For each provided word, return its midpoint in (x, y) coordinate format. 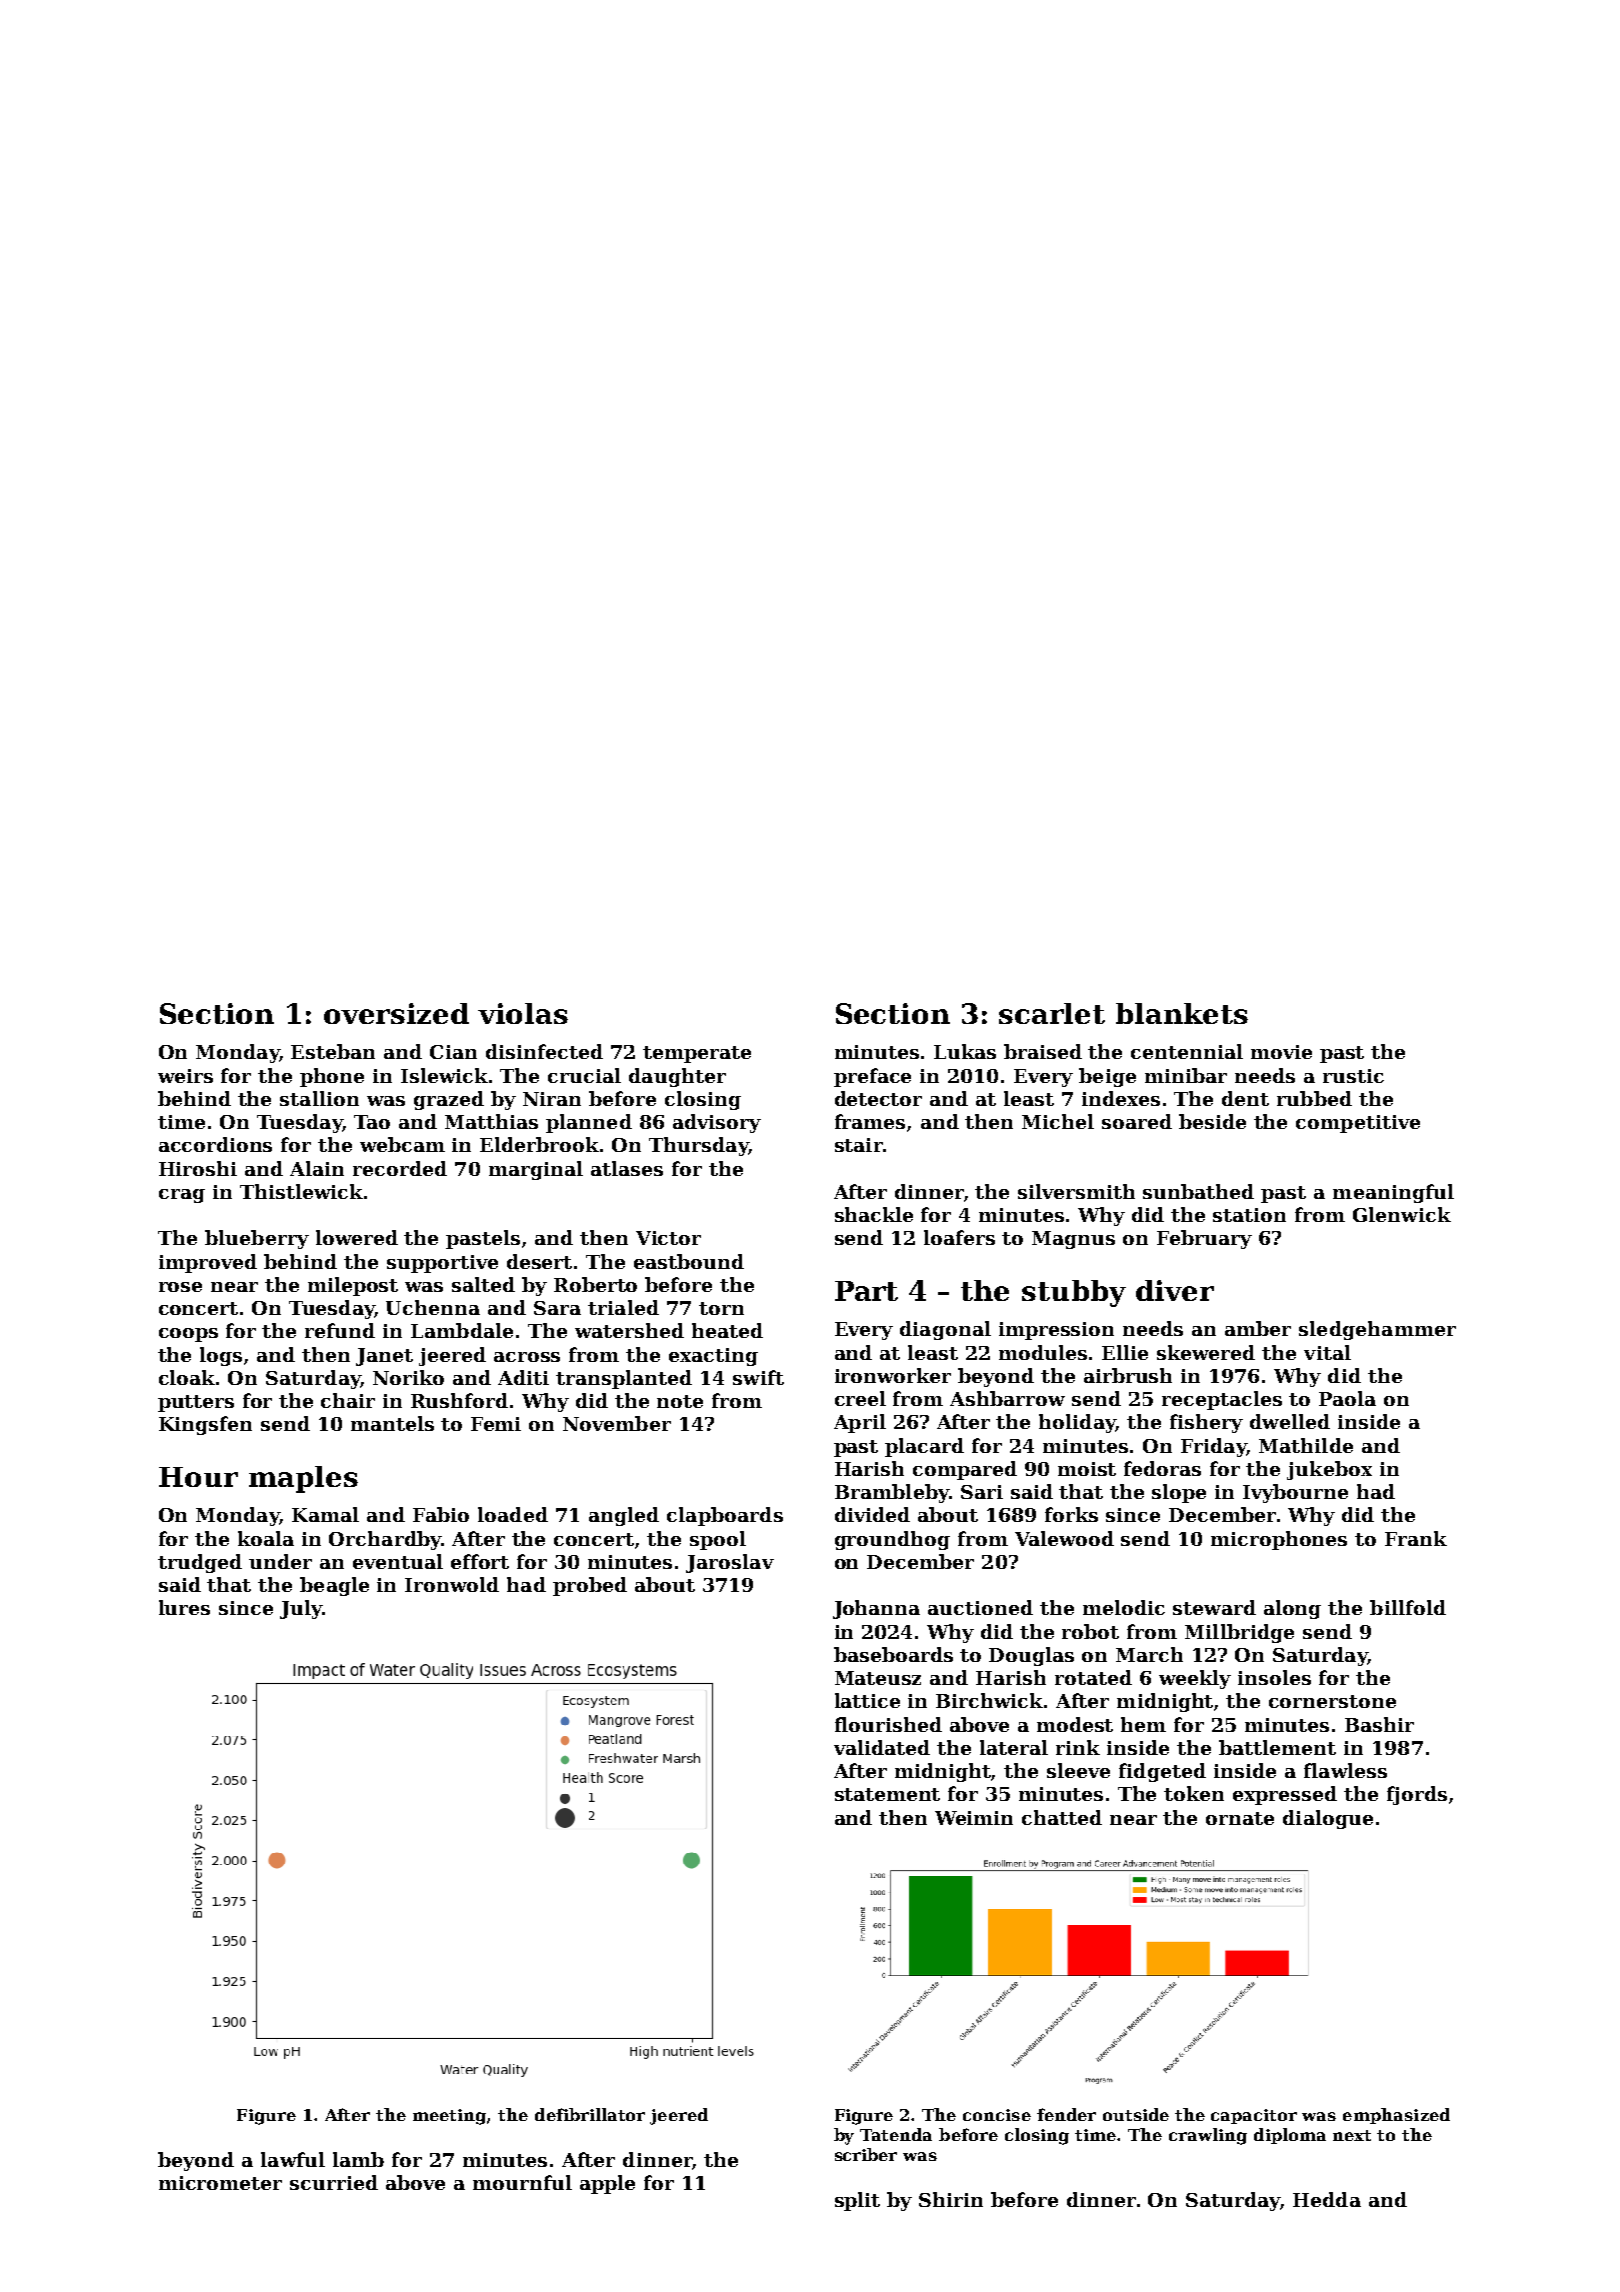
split (857, 2201)
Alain (317, 1168)
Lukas (965, 1051)
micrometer (220, 2183)
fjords (1417, 1795)
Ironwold (452, 1584)
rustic (1353, 1076)
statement (887, 1794)
